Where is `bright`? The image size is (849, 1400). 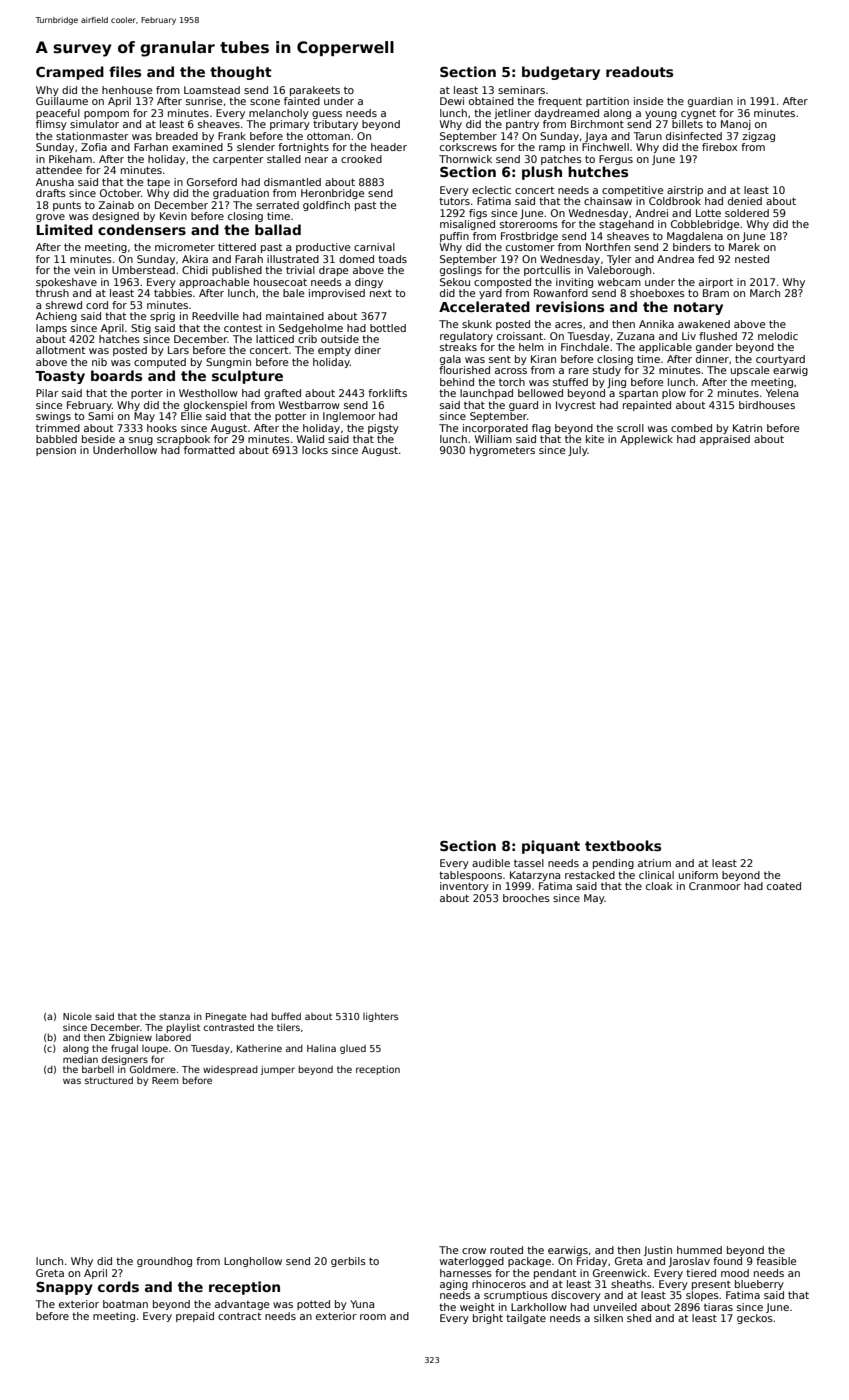 bright is located at coordinates (488, 1319).
